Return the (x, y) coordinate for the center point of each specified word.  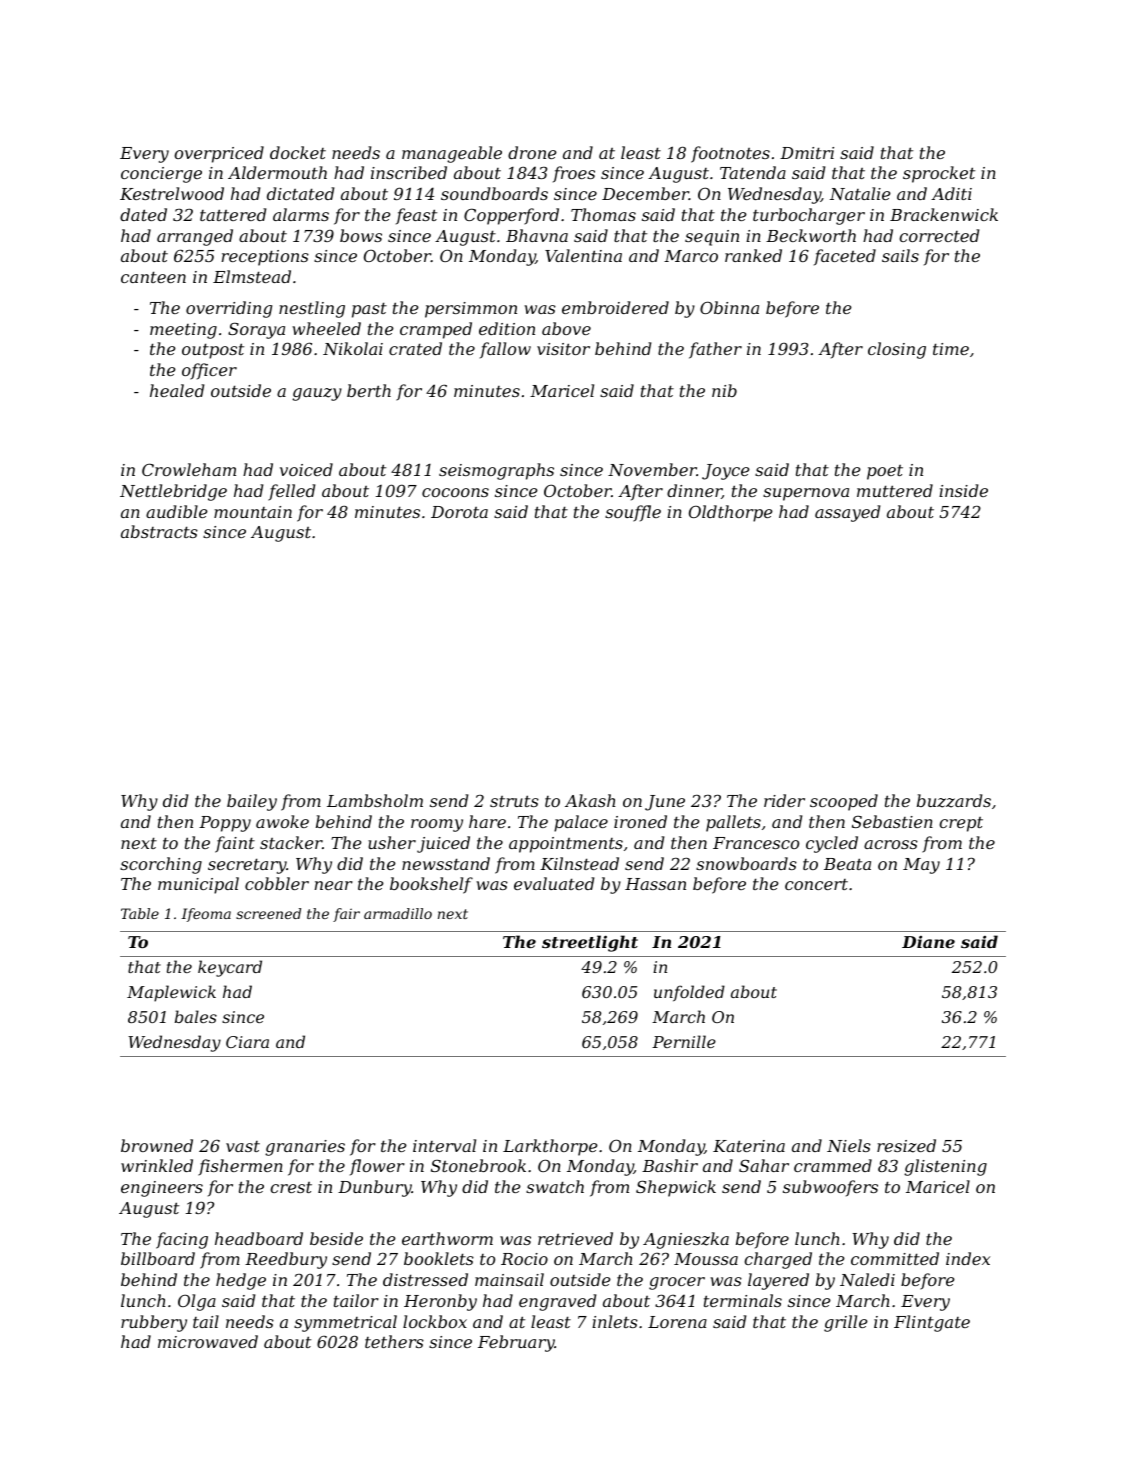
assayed (847, 513)
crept (961, 824)
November (652, 469)
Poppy (225, 824)
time (951, 349)
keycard (230, 968)
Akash (590, 800)
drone (532, 152)
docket (298, 152)
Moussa (706, 1259)
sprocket (939, 174)
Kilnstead (579, 863)
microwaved (208, 1341)
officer (209, 371)
